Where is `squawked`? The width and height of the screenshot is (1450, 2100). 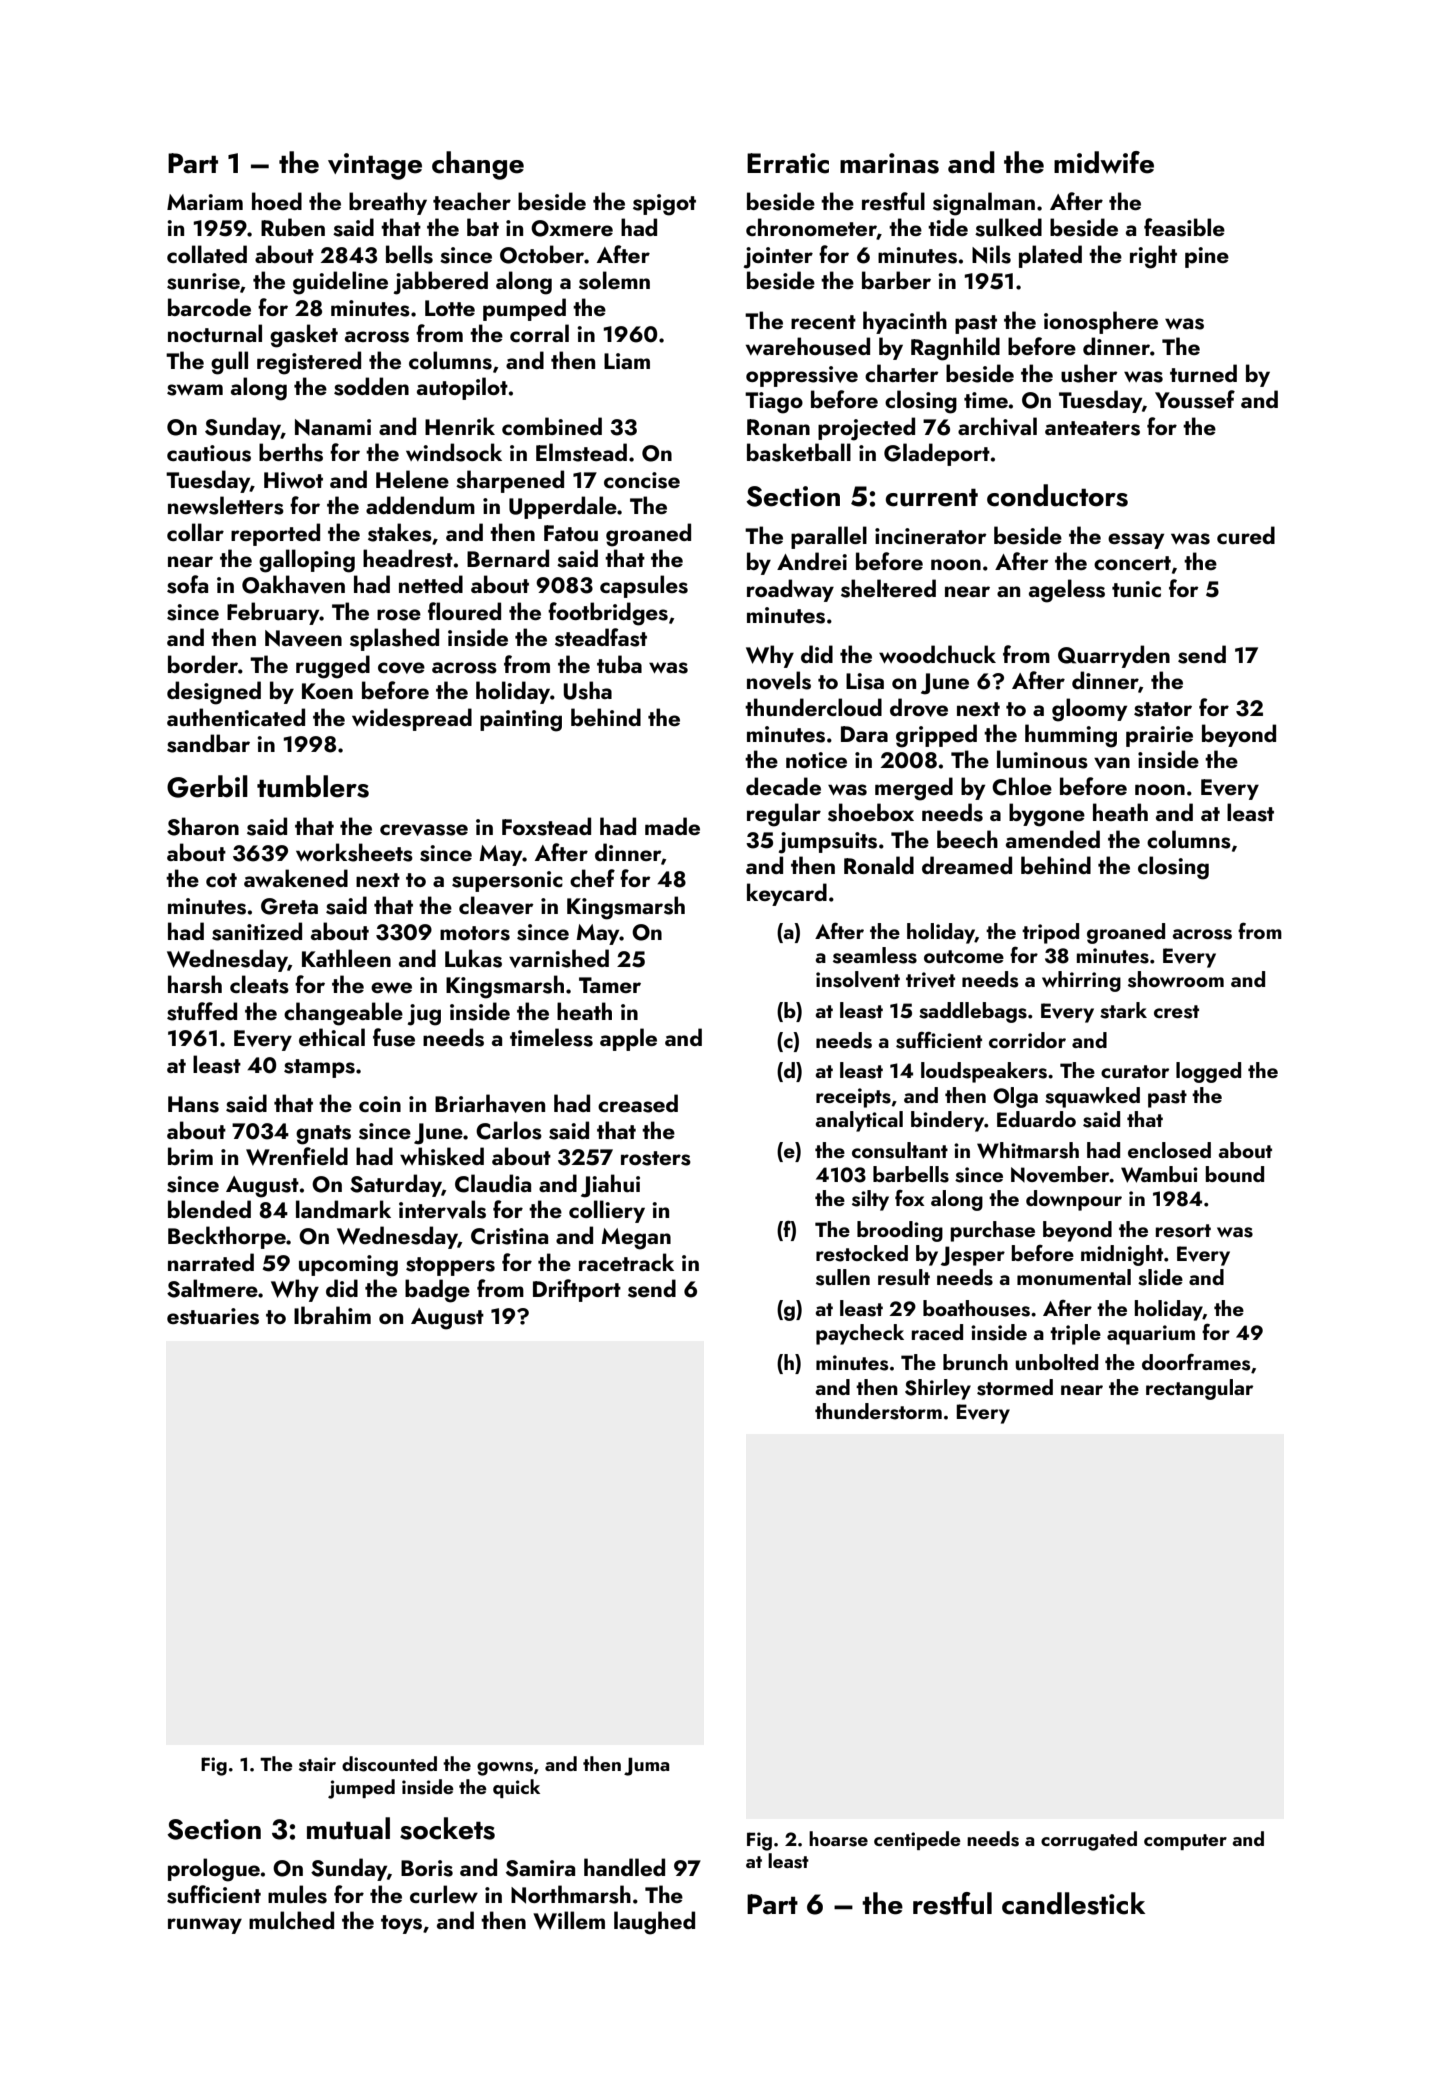 squawked is located at coordinates (1092, 1097).
